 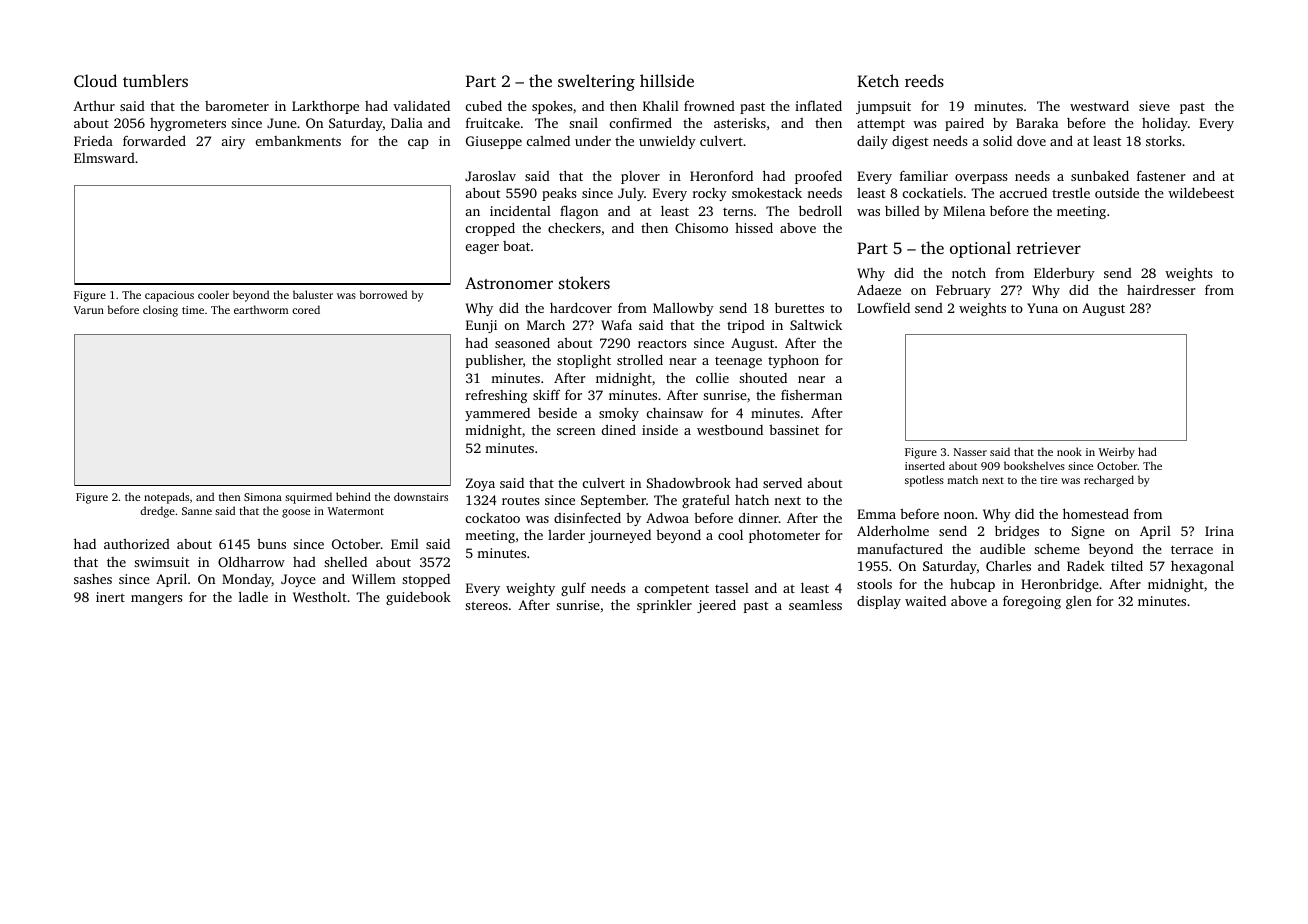 What do you see at coordinates (494, 361) in the image?
I see `publisher` at bounding box center [494, 361].
